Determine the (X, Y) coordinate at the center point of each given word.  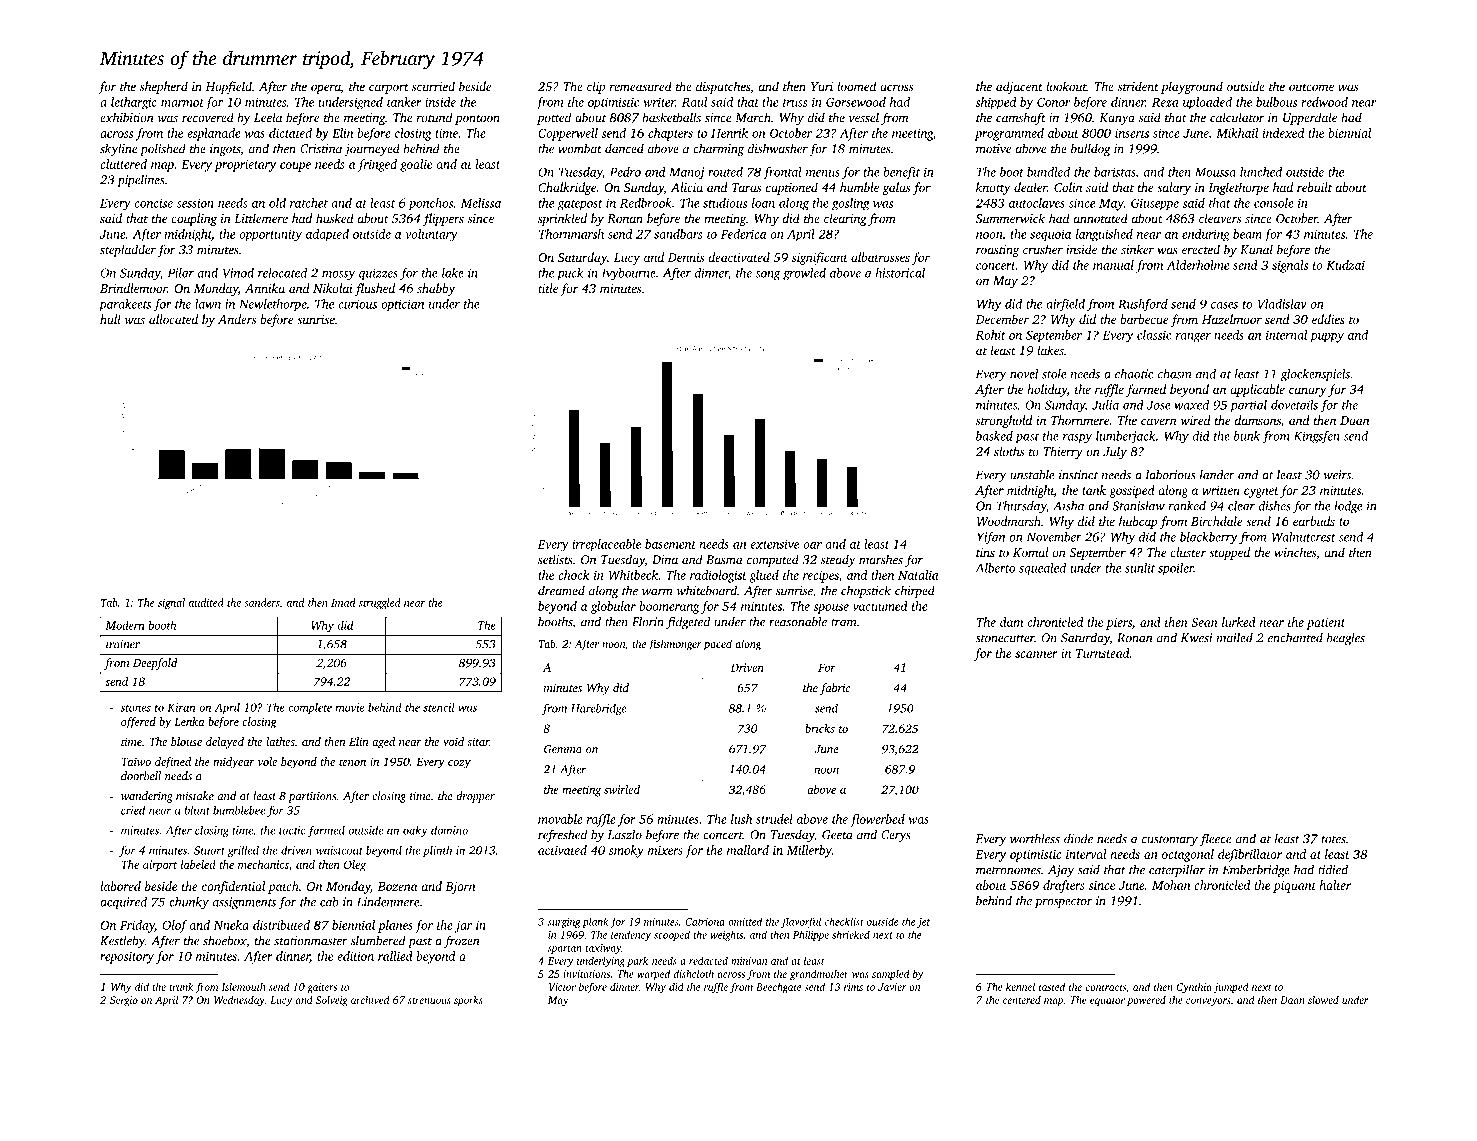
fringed (377, 165)
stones (135, 708)
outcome (1311, 87)
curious (357, 304)
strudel (774, 819)
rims (853, 987)
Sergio (124, 1001)
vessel (864, 117)
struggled (380, 603)
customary (1170, 841)
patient (1325, 623)
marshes (881, 559)
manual (1113, 265)
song (768, 276)
